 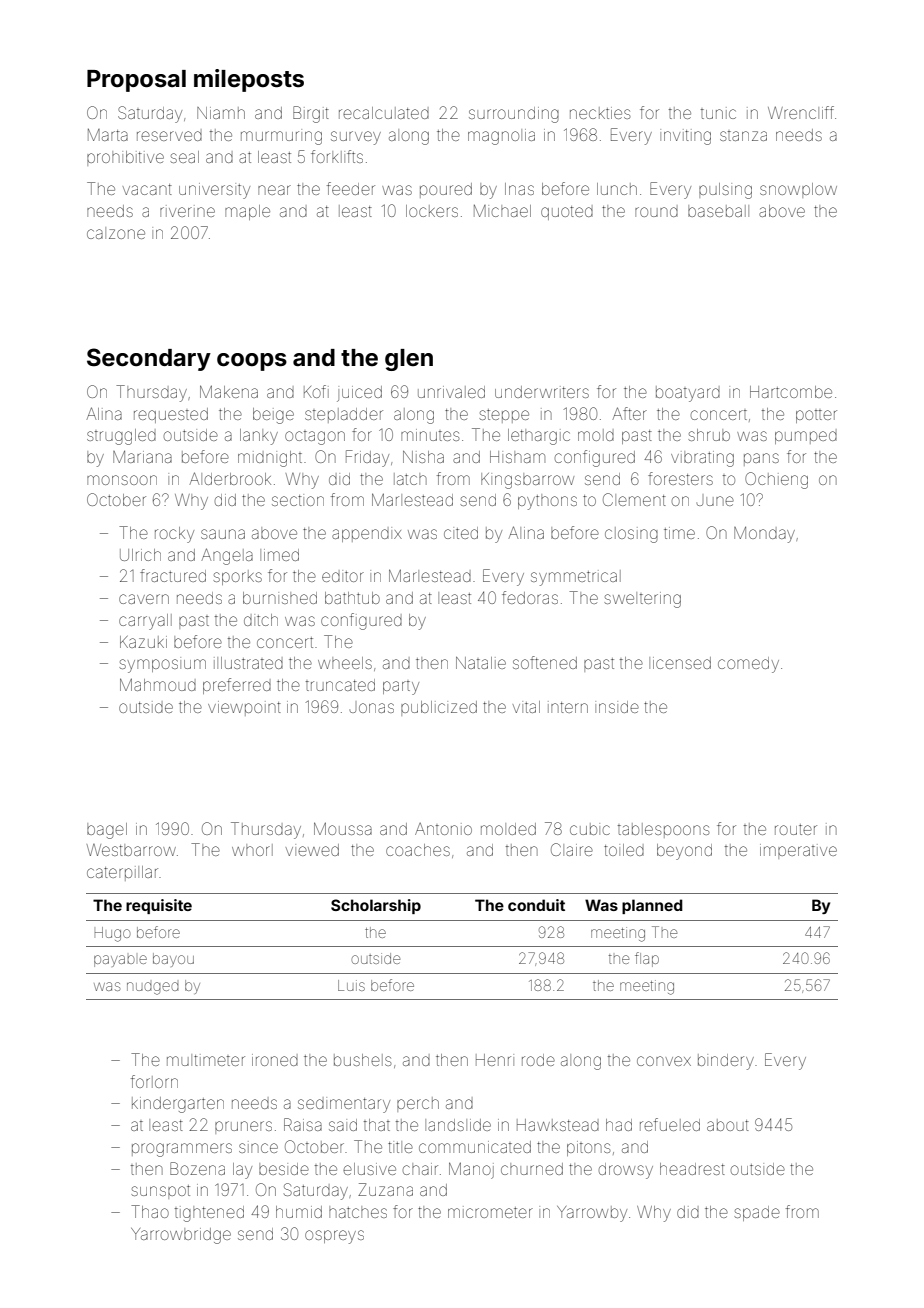 I want to click on pulsing, so click(x=725, y=191).
